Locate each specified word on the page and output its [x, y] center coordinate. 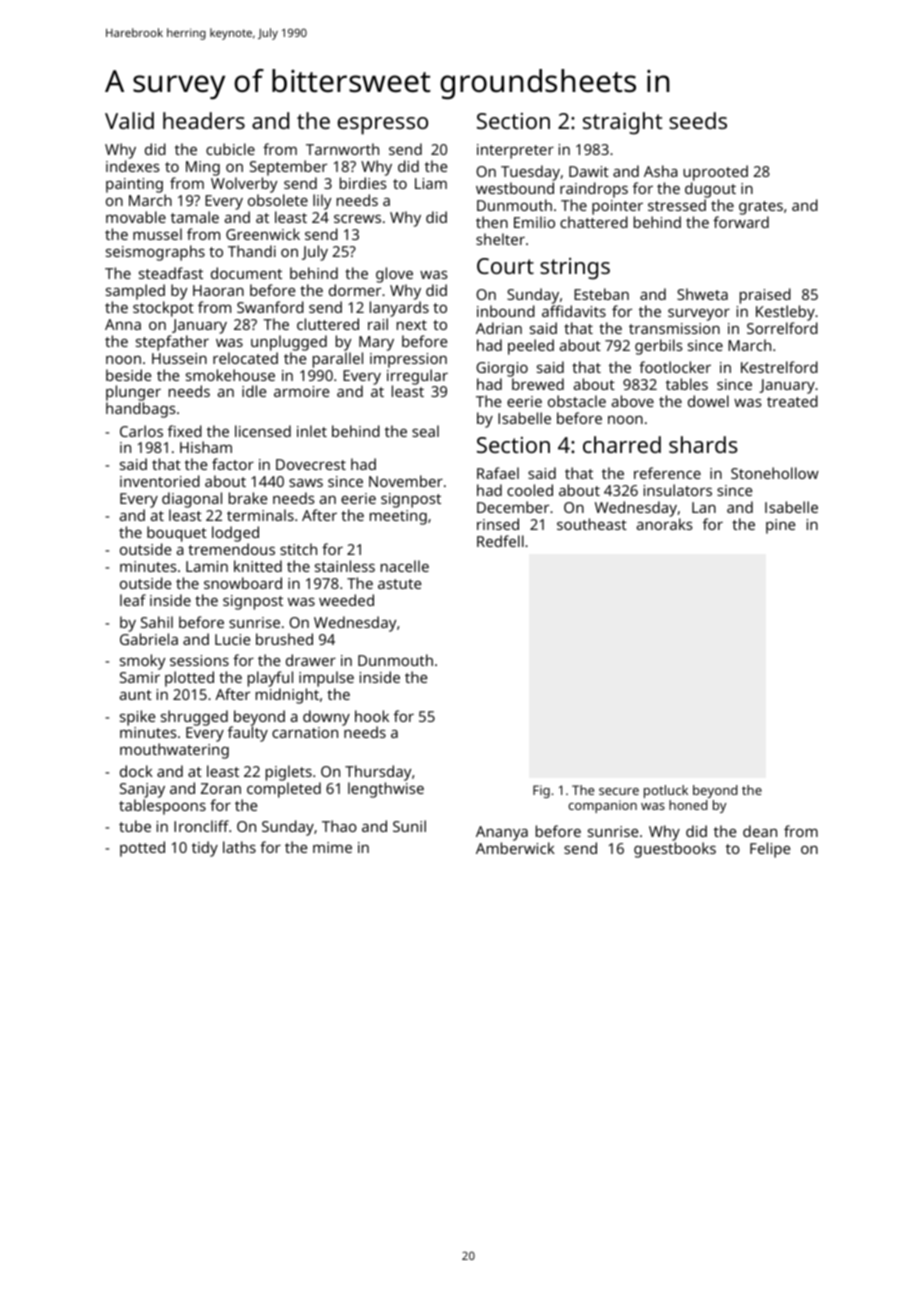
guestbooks [675, 850]
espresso [382, 126]
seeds [698, 120]
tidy [205, 849]
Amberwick [515, 848]
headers [204, 120]
